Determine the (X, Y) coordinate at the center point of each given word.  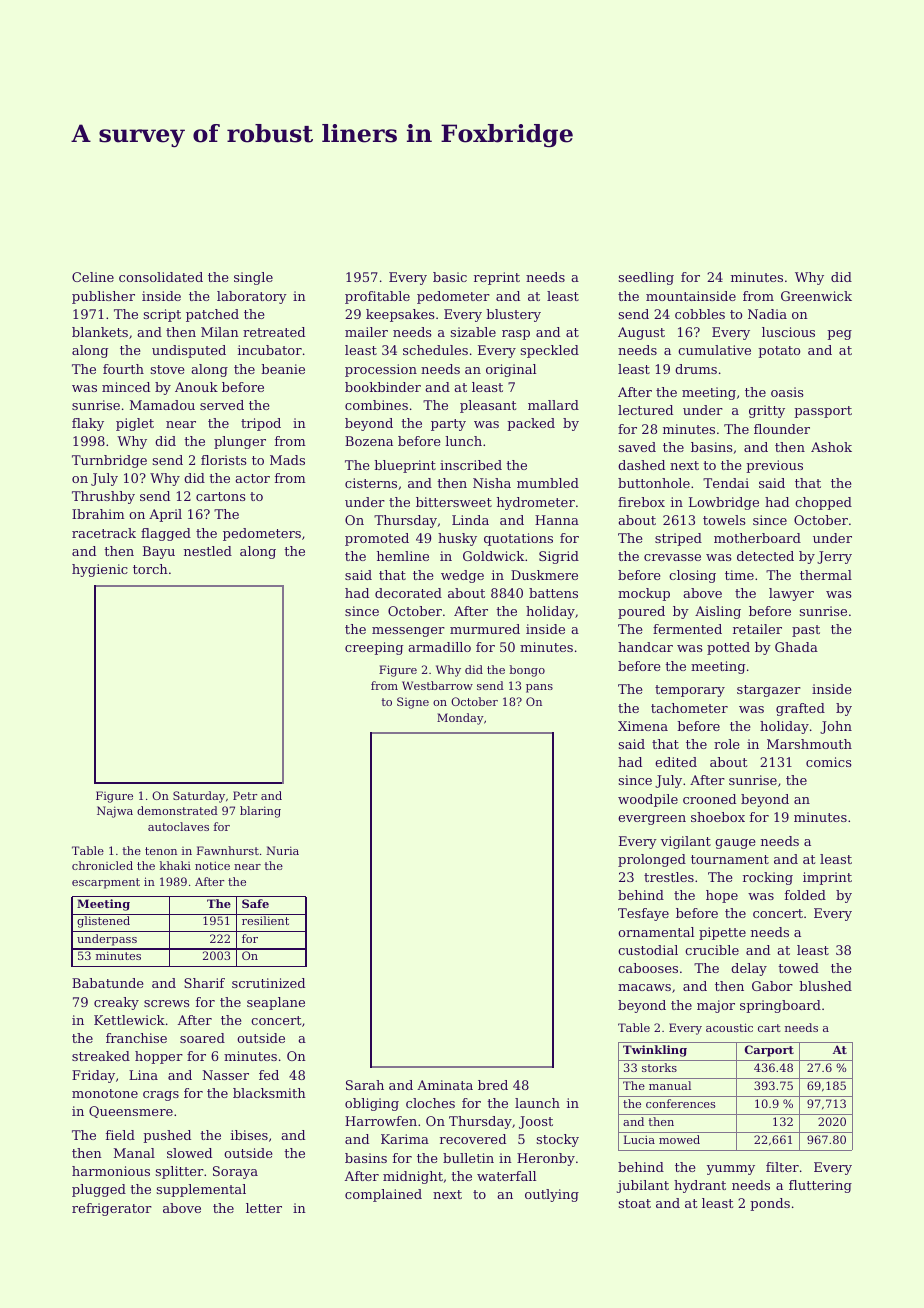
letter (264, 1208)
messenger (408, 632)
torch (150, 569)
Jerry (834, 557)
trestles (669, 877)
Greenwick (816, 296)
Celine (93, 277)
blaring (260, 812)
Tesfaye (643, 914)
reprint (497, 278)
